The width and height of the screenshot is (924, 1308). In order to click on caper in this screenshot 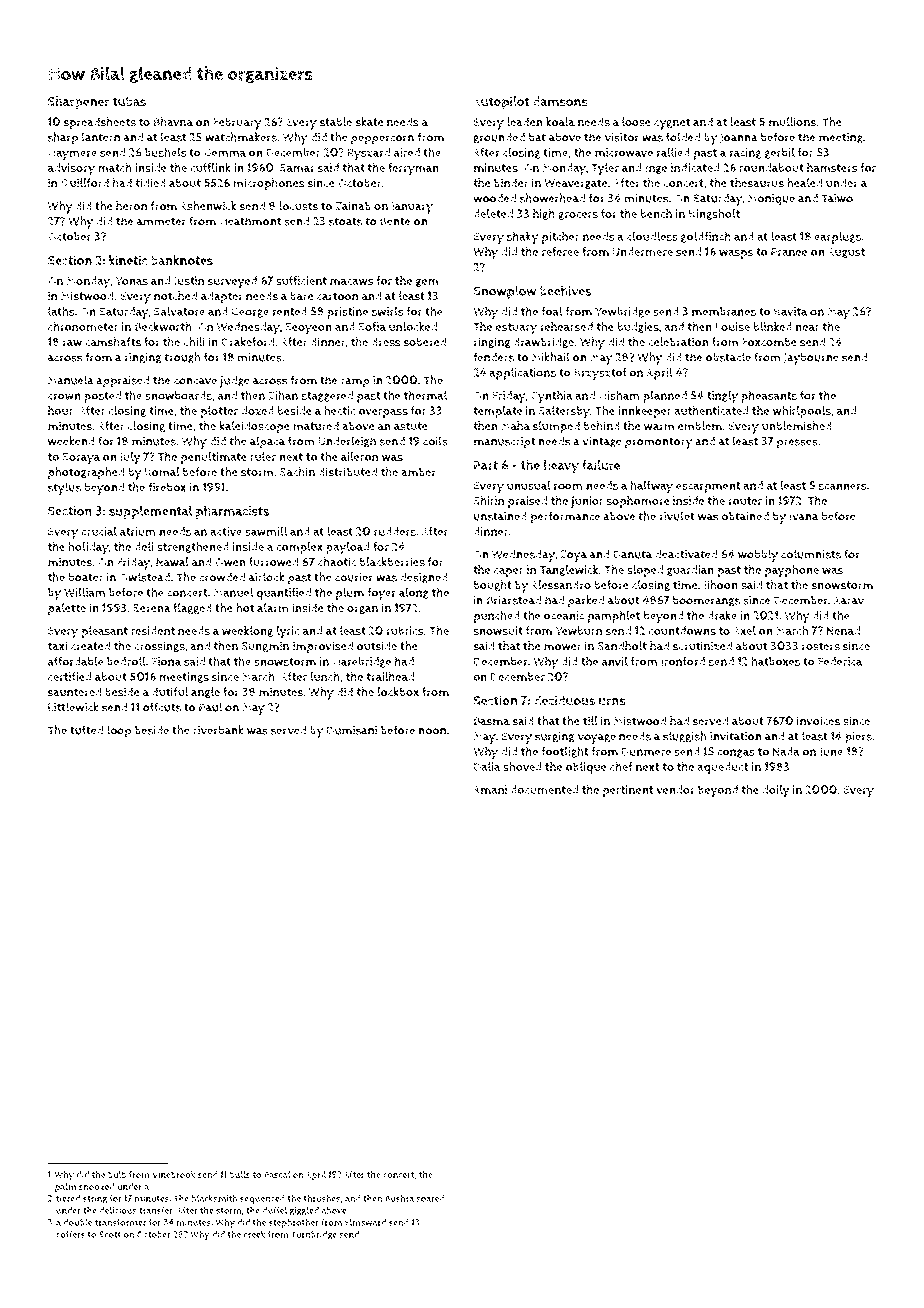, I will do `click(509, 572)`.
